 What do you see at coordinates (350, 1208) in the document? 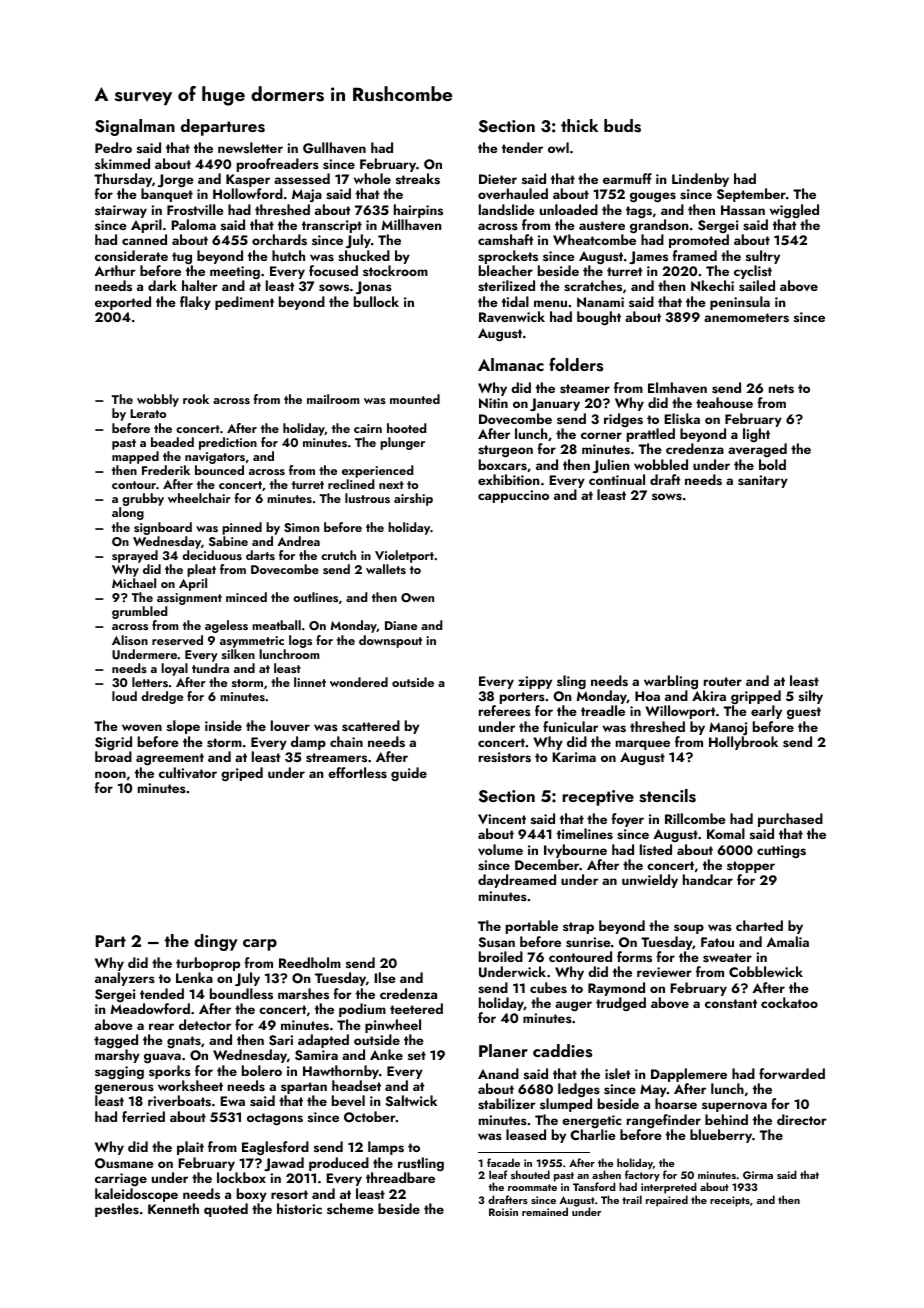
I see `scheme` at bounding box center [350, 1208].
